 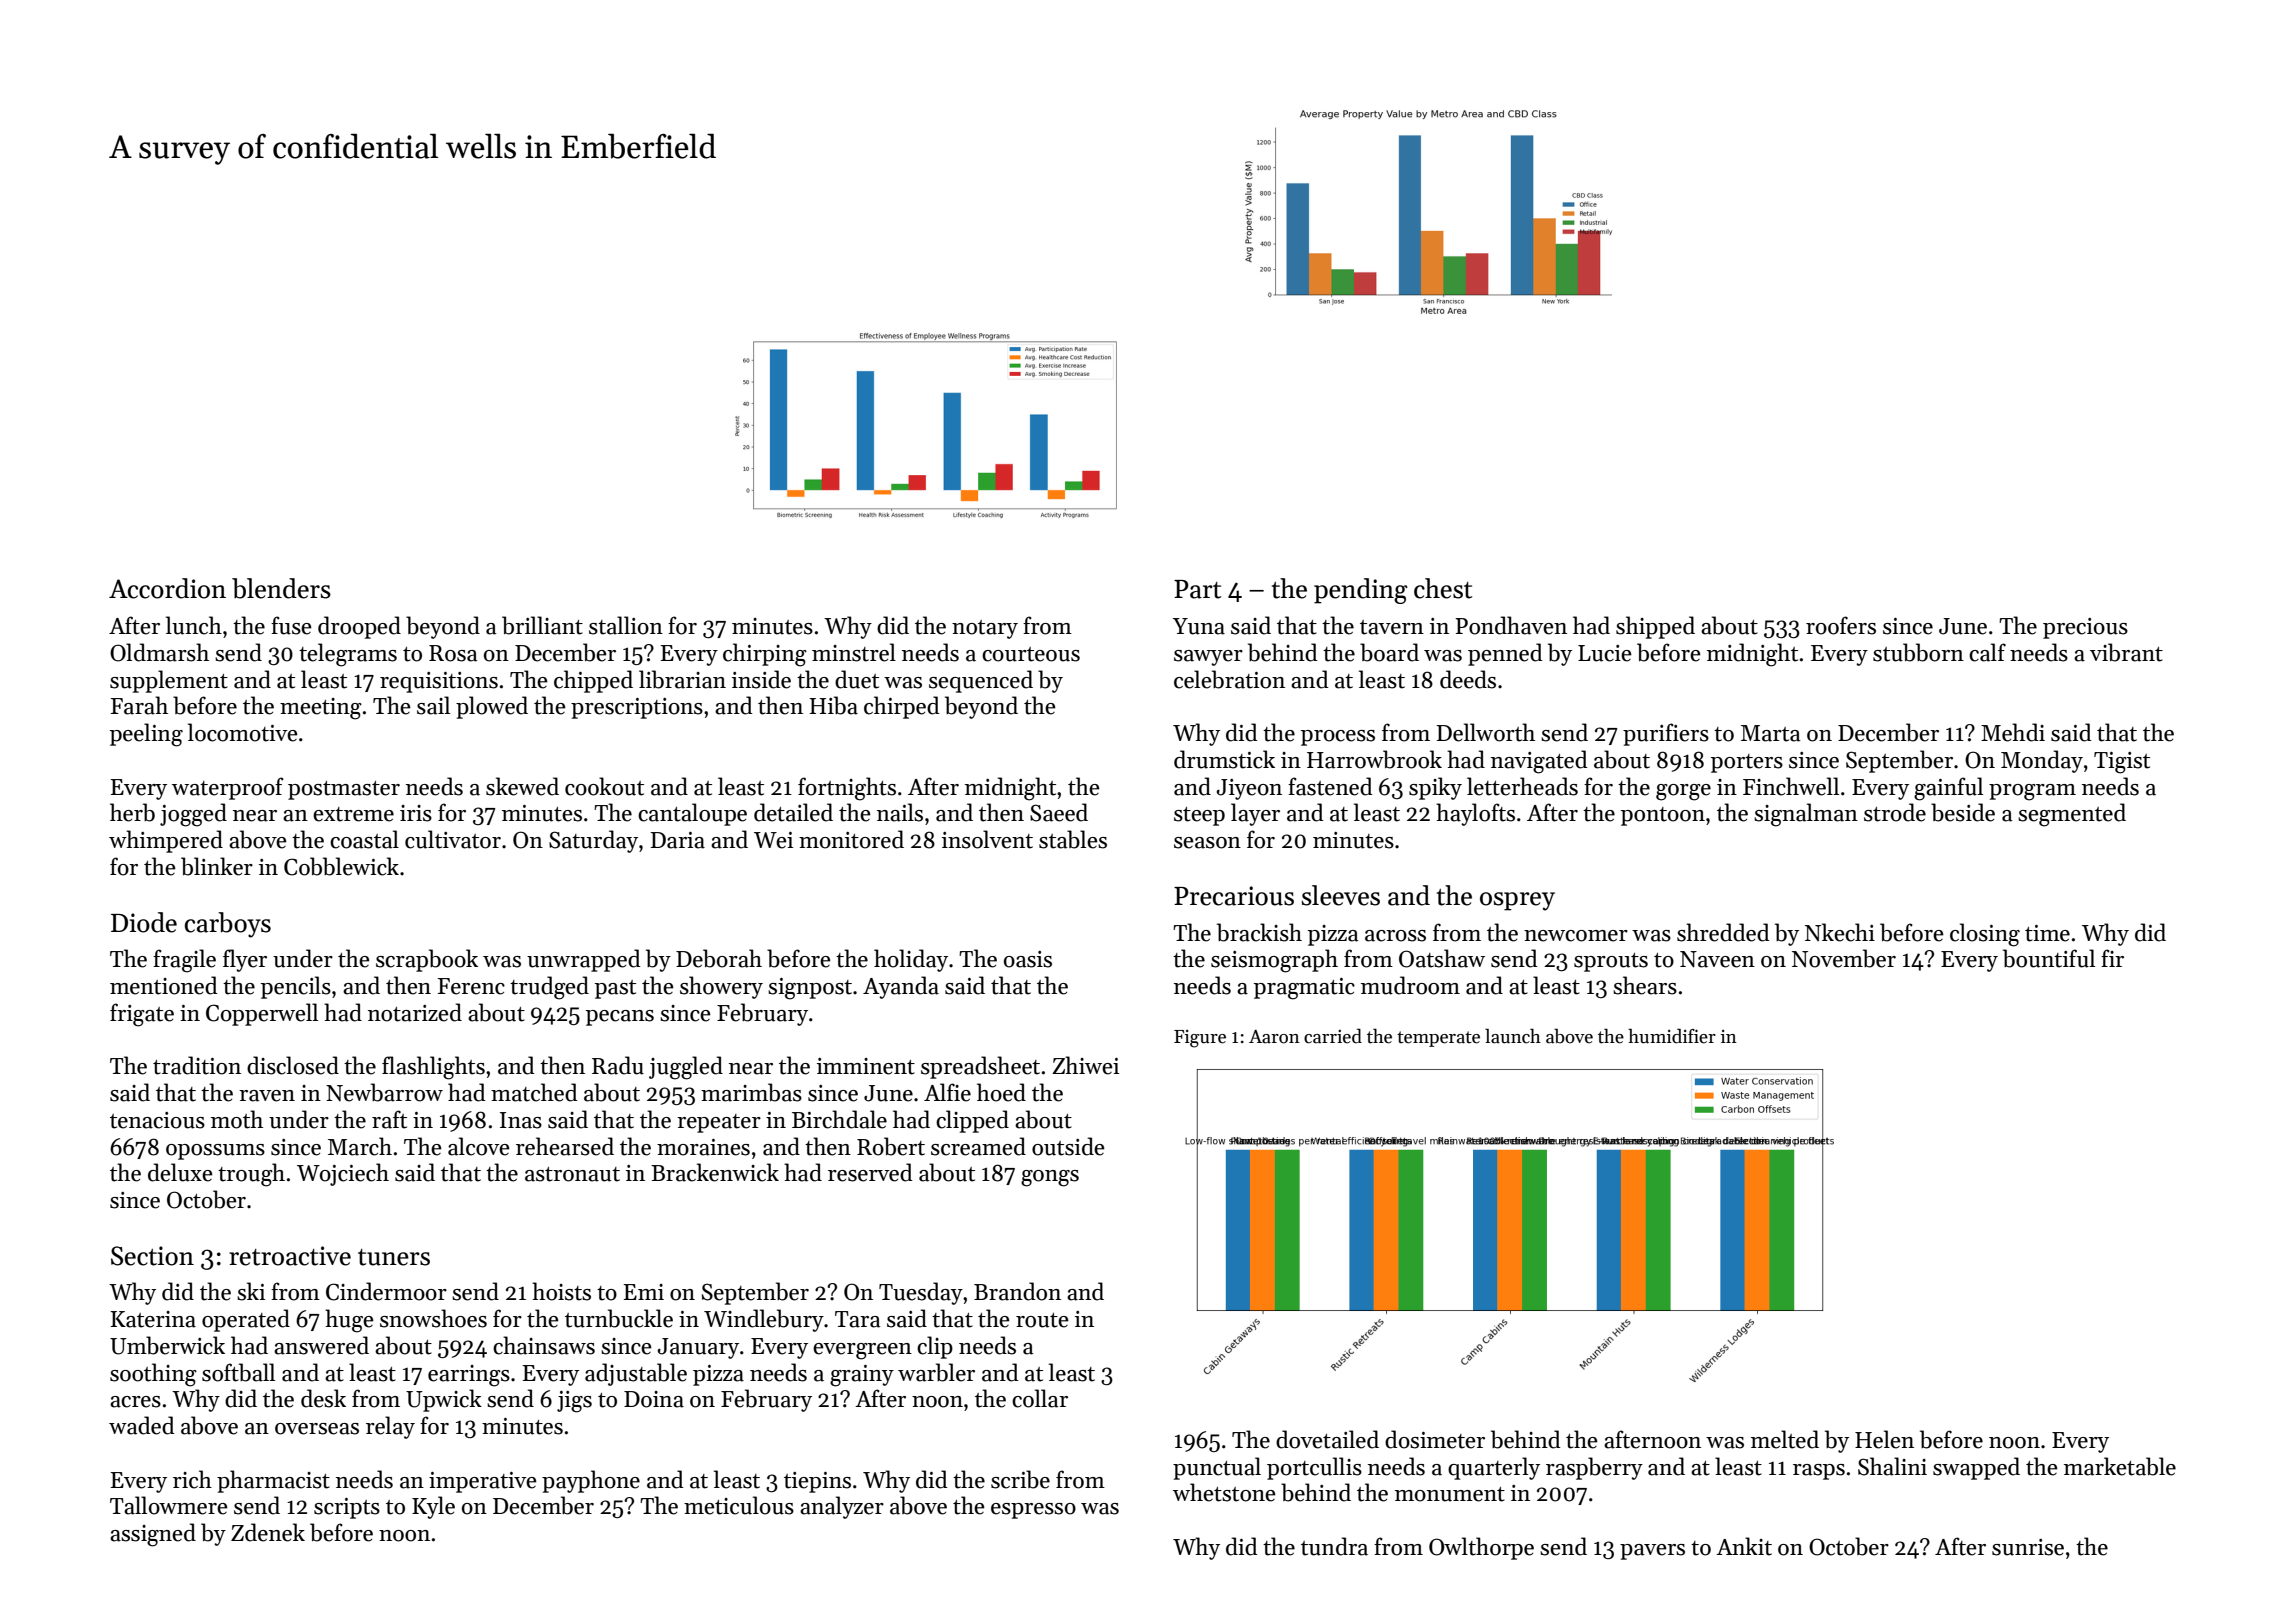 What do you see at coordinates (2085, 628) in the image?
I see `precious` at bounding box center [2085, 628].
